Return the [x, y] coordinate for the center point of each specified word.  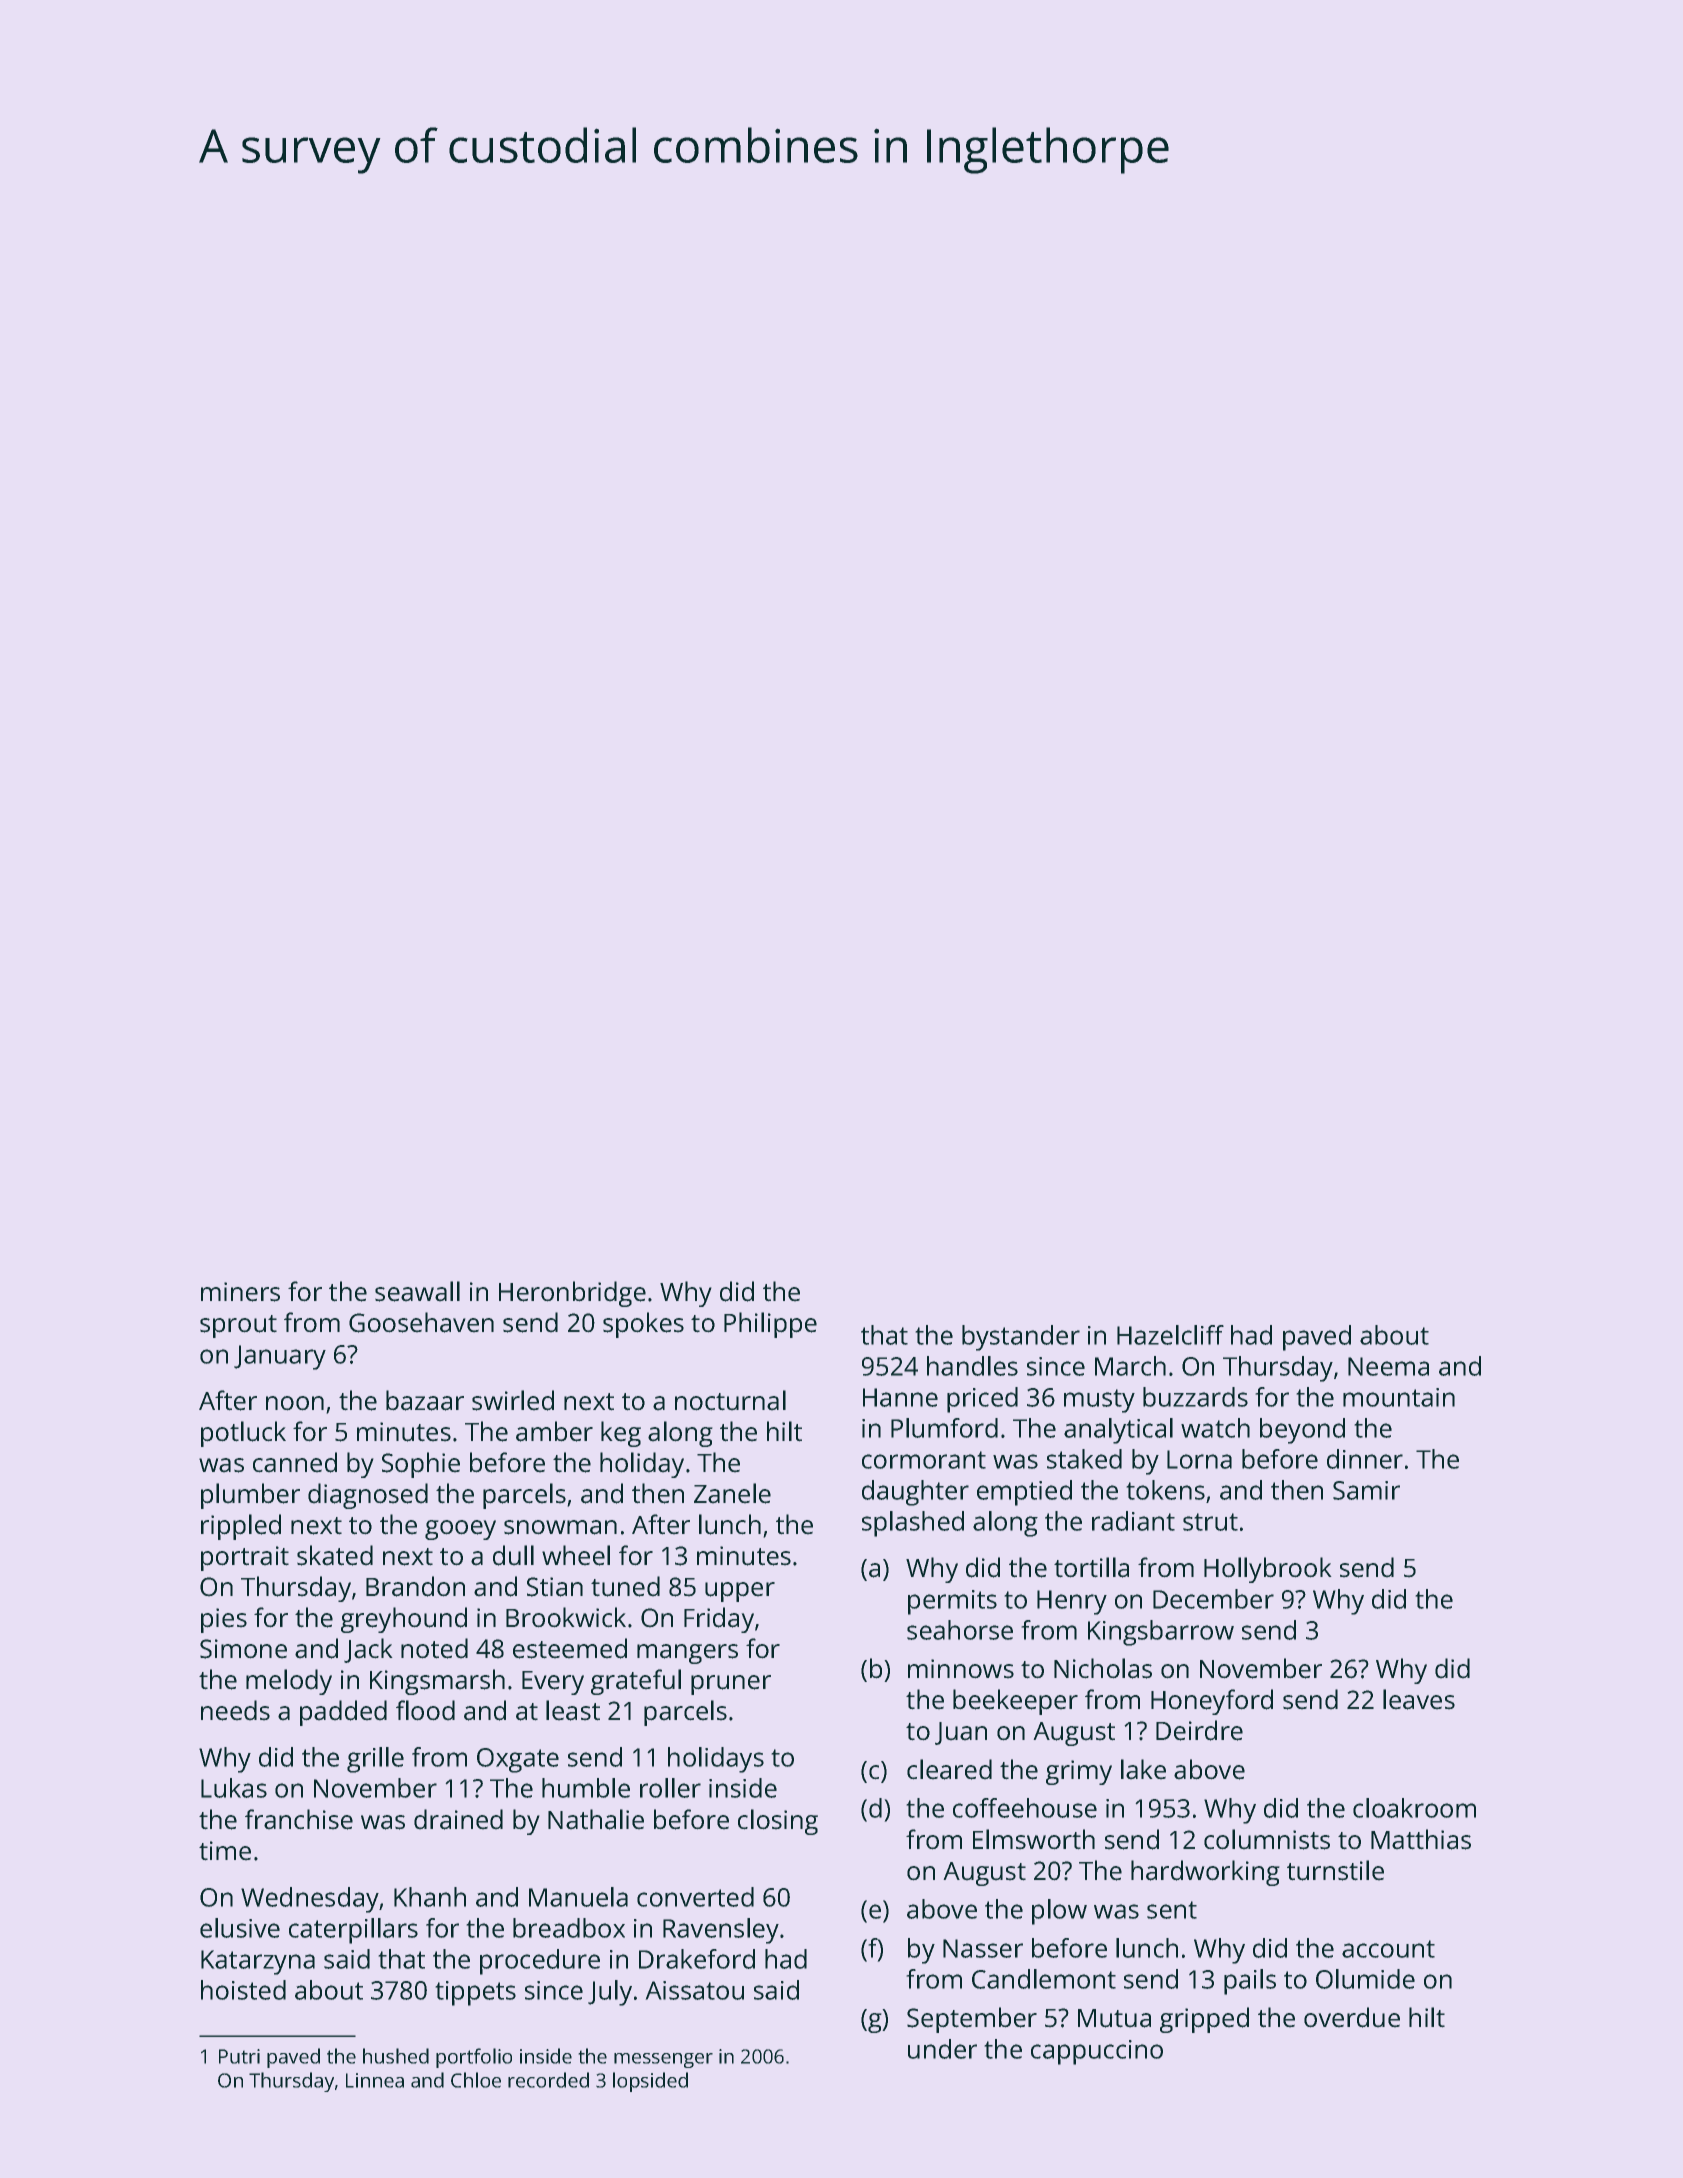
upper [740, 1592]
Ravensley [721, 1931]
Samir [1366, 1490]
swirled [513, 1400]
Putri [239, 2056]
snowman [560, 1527]
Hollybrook [1267, 1570]
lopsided [650, 2082]
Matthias [1421, 1839]
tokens [1166, 1490]
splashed [913, 1524]
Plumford [944, 1428]
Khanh [430, 1897]
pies [224, 1620]
